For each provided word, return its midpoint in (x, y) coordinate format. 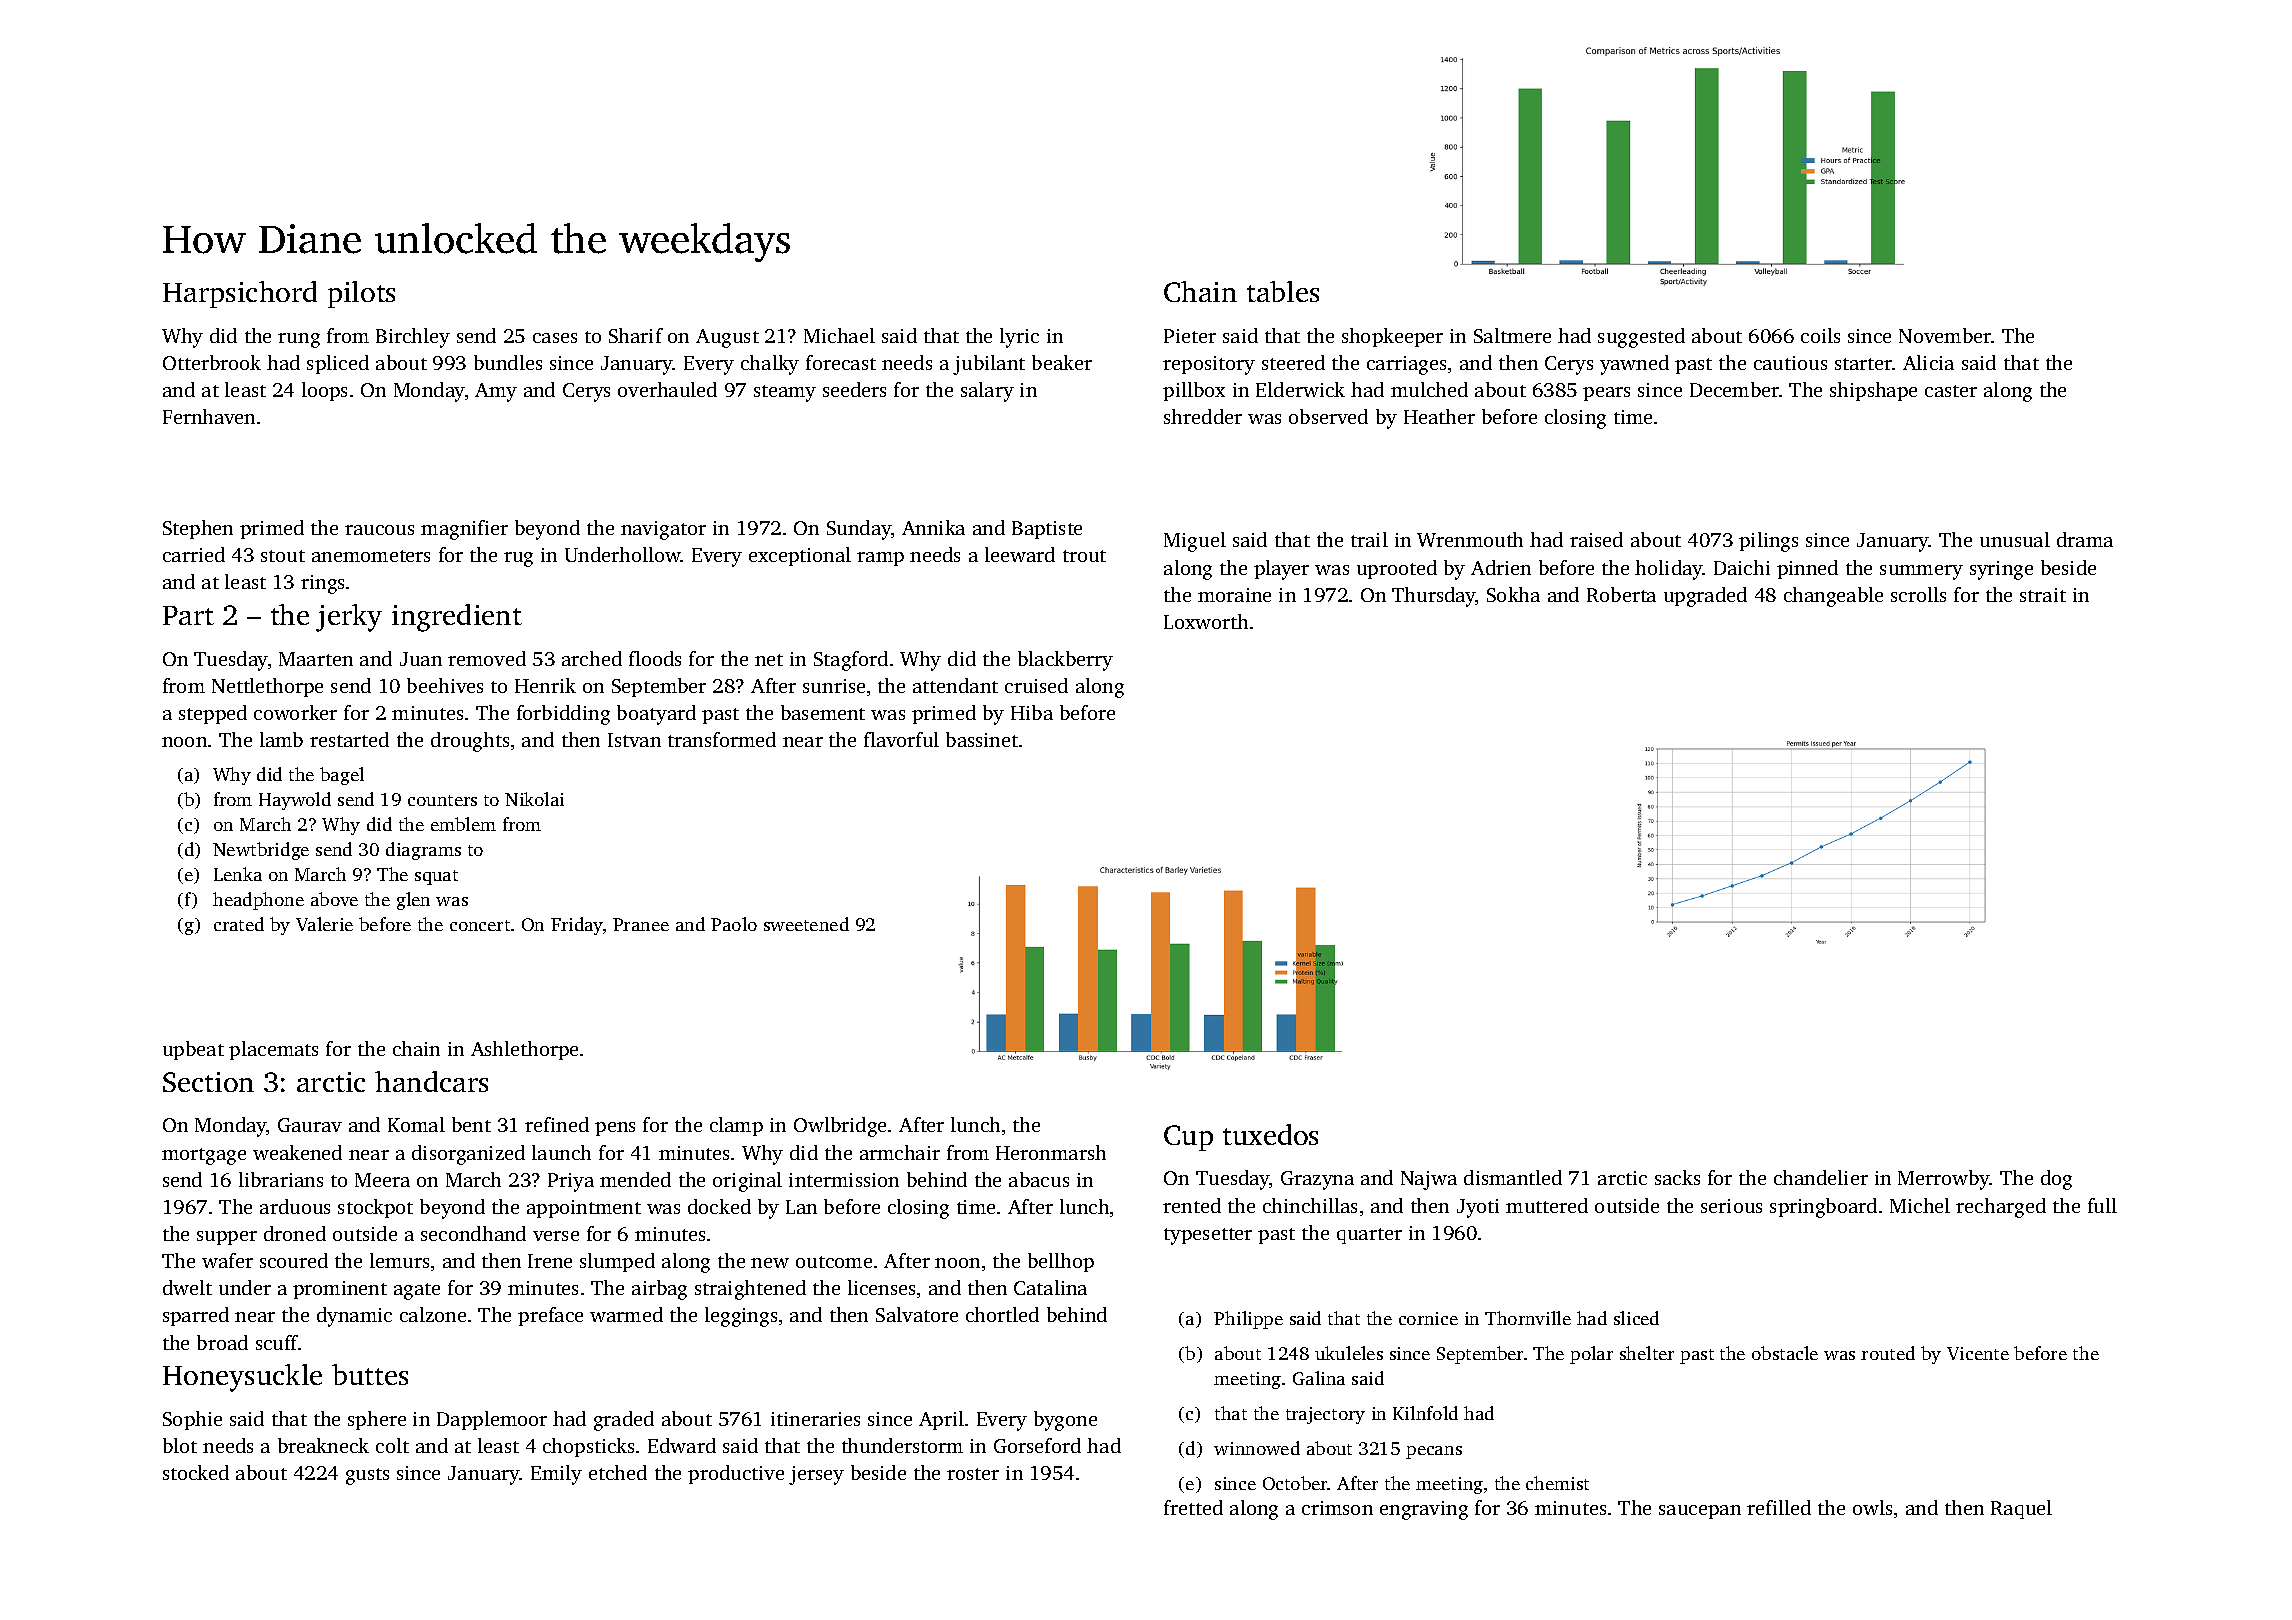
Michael (839, 335)
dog (2056, 1180)
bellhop (1061, 1262)
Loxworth (1206, 621)
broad (222, 1342)
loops (324, 391)
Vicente (1978, 1353)
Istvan (634, 740)
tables (1283, 291)
